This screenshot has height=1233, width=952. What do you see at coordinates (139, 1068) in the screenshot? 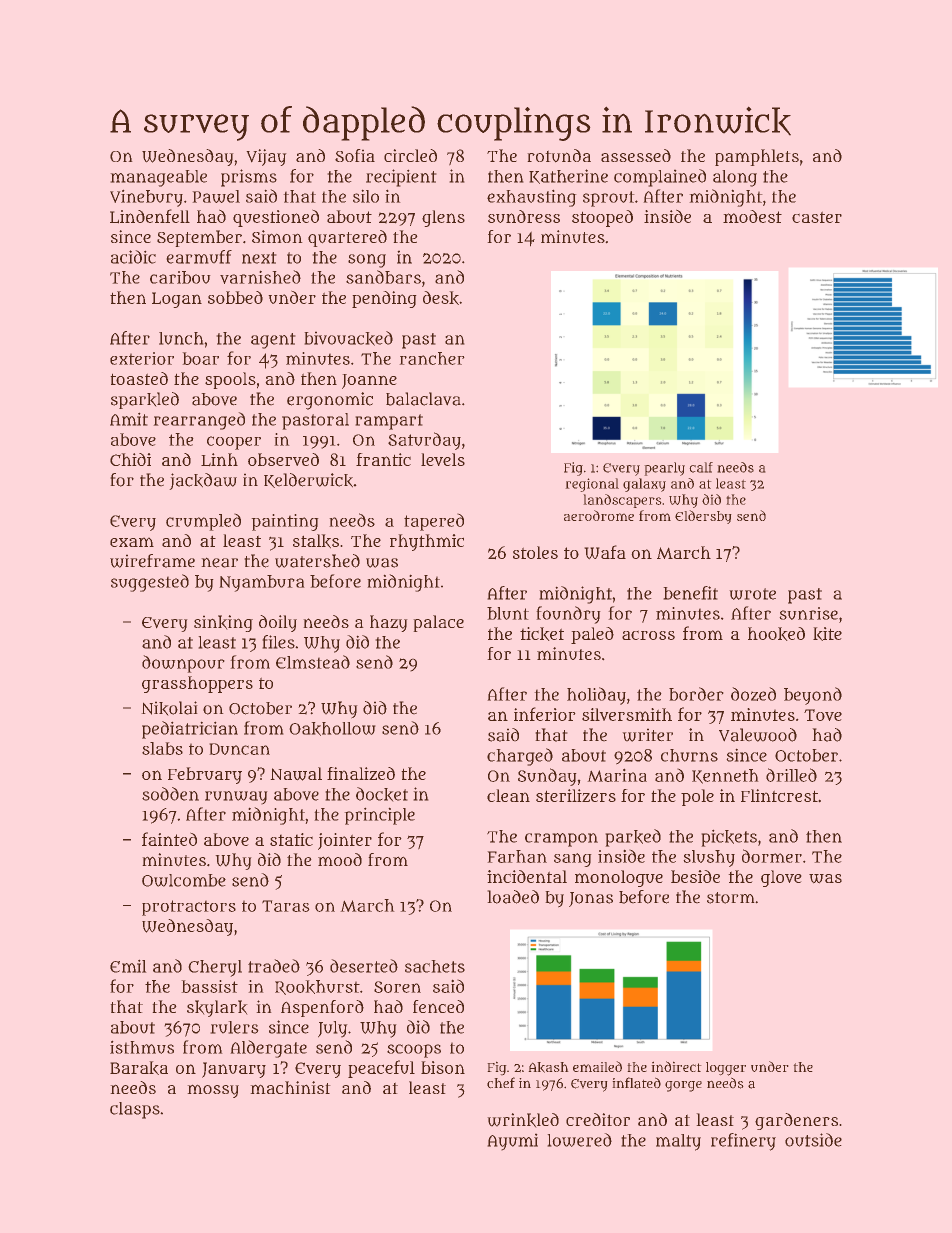
I see `Baraka` at bounding box center [139, 1068].
